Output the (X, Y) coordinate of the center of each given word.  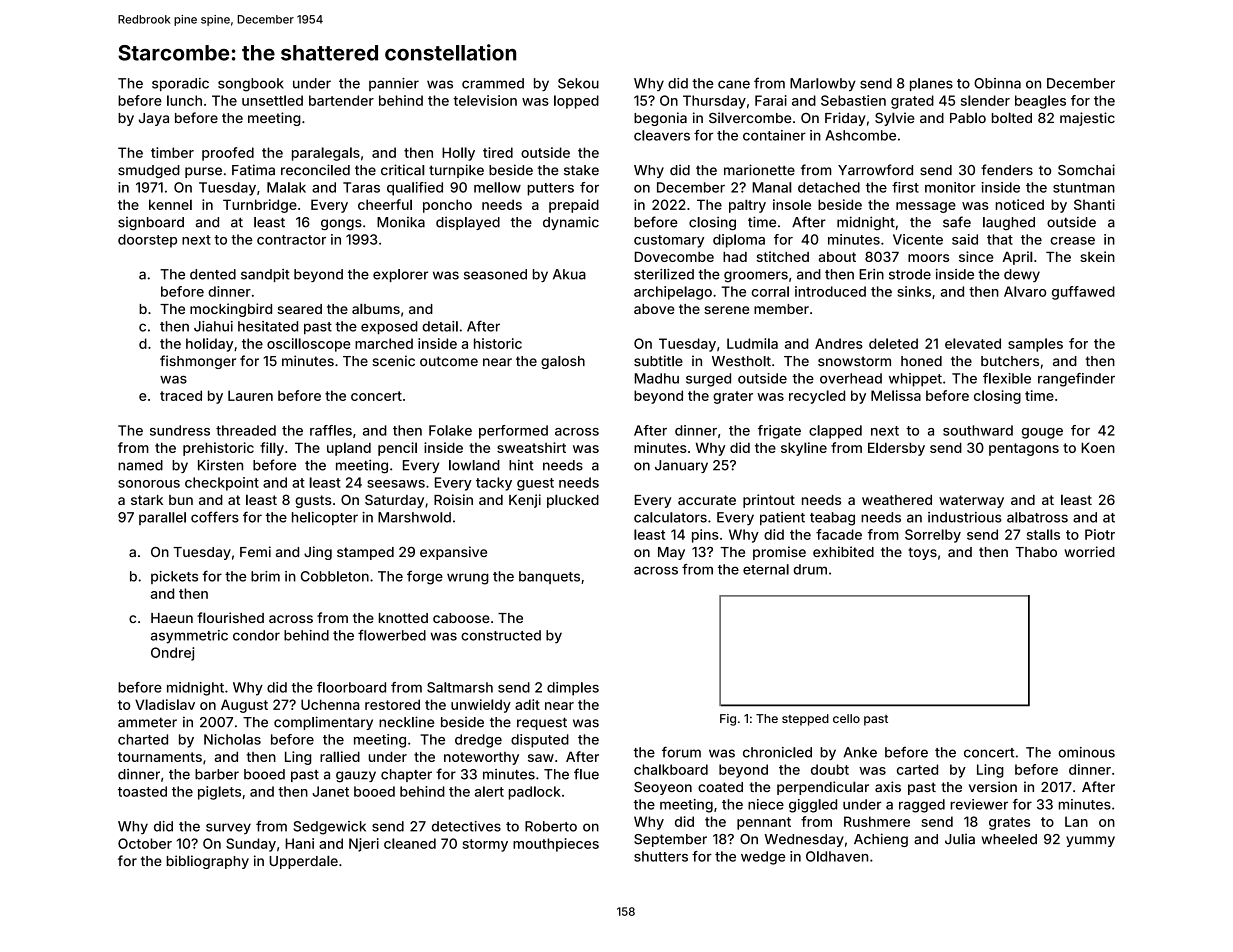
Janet (330, 791)
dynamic (571, 223)
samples (1035, 345)
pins (705, 536)
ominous (1086, 752)
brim (265, 576)
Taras (361, 187)
